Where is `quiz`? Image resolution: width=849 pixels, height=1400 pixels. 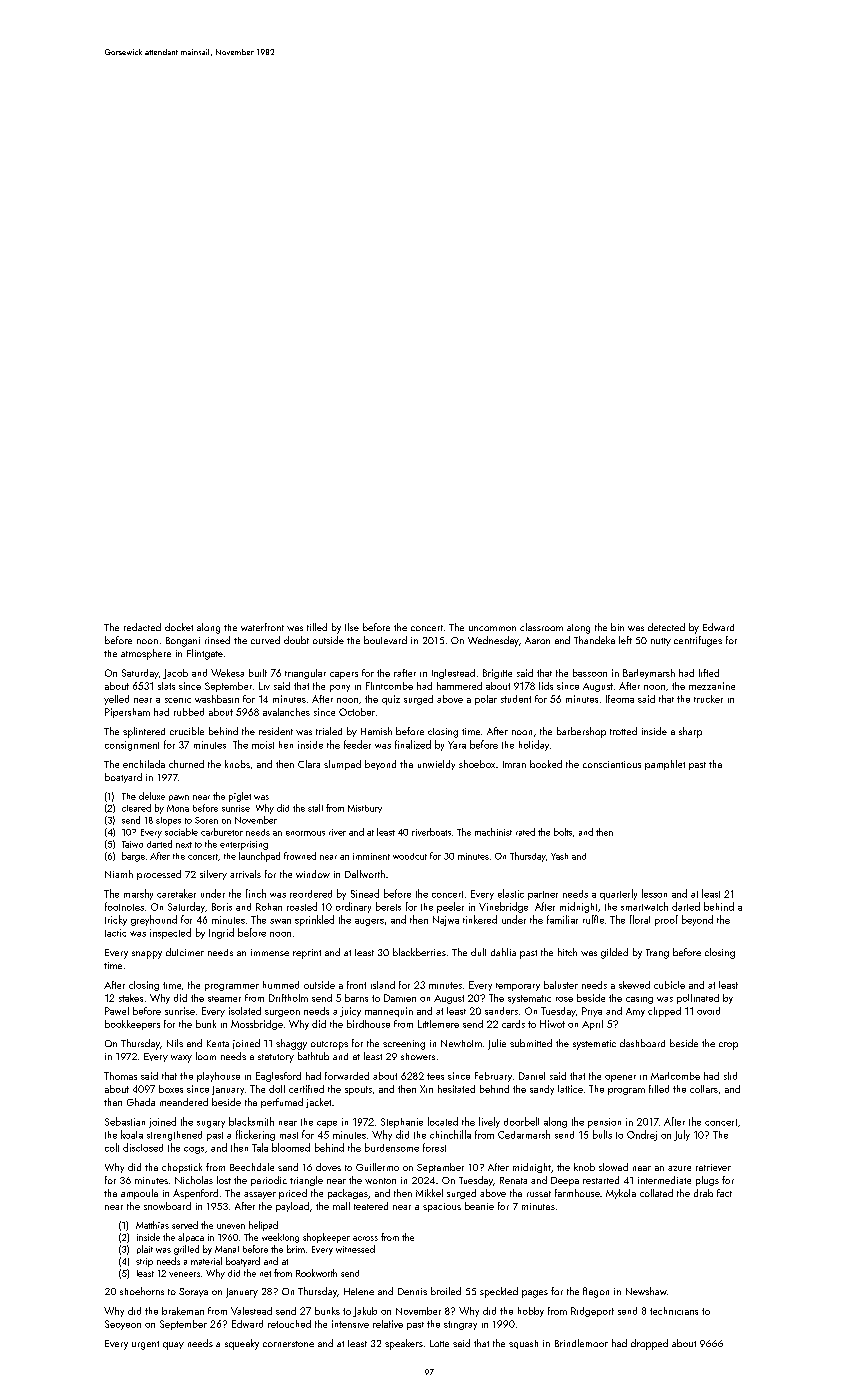
quiz is located at coordinates (391, 700).
